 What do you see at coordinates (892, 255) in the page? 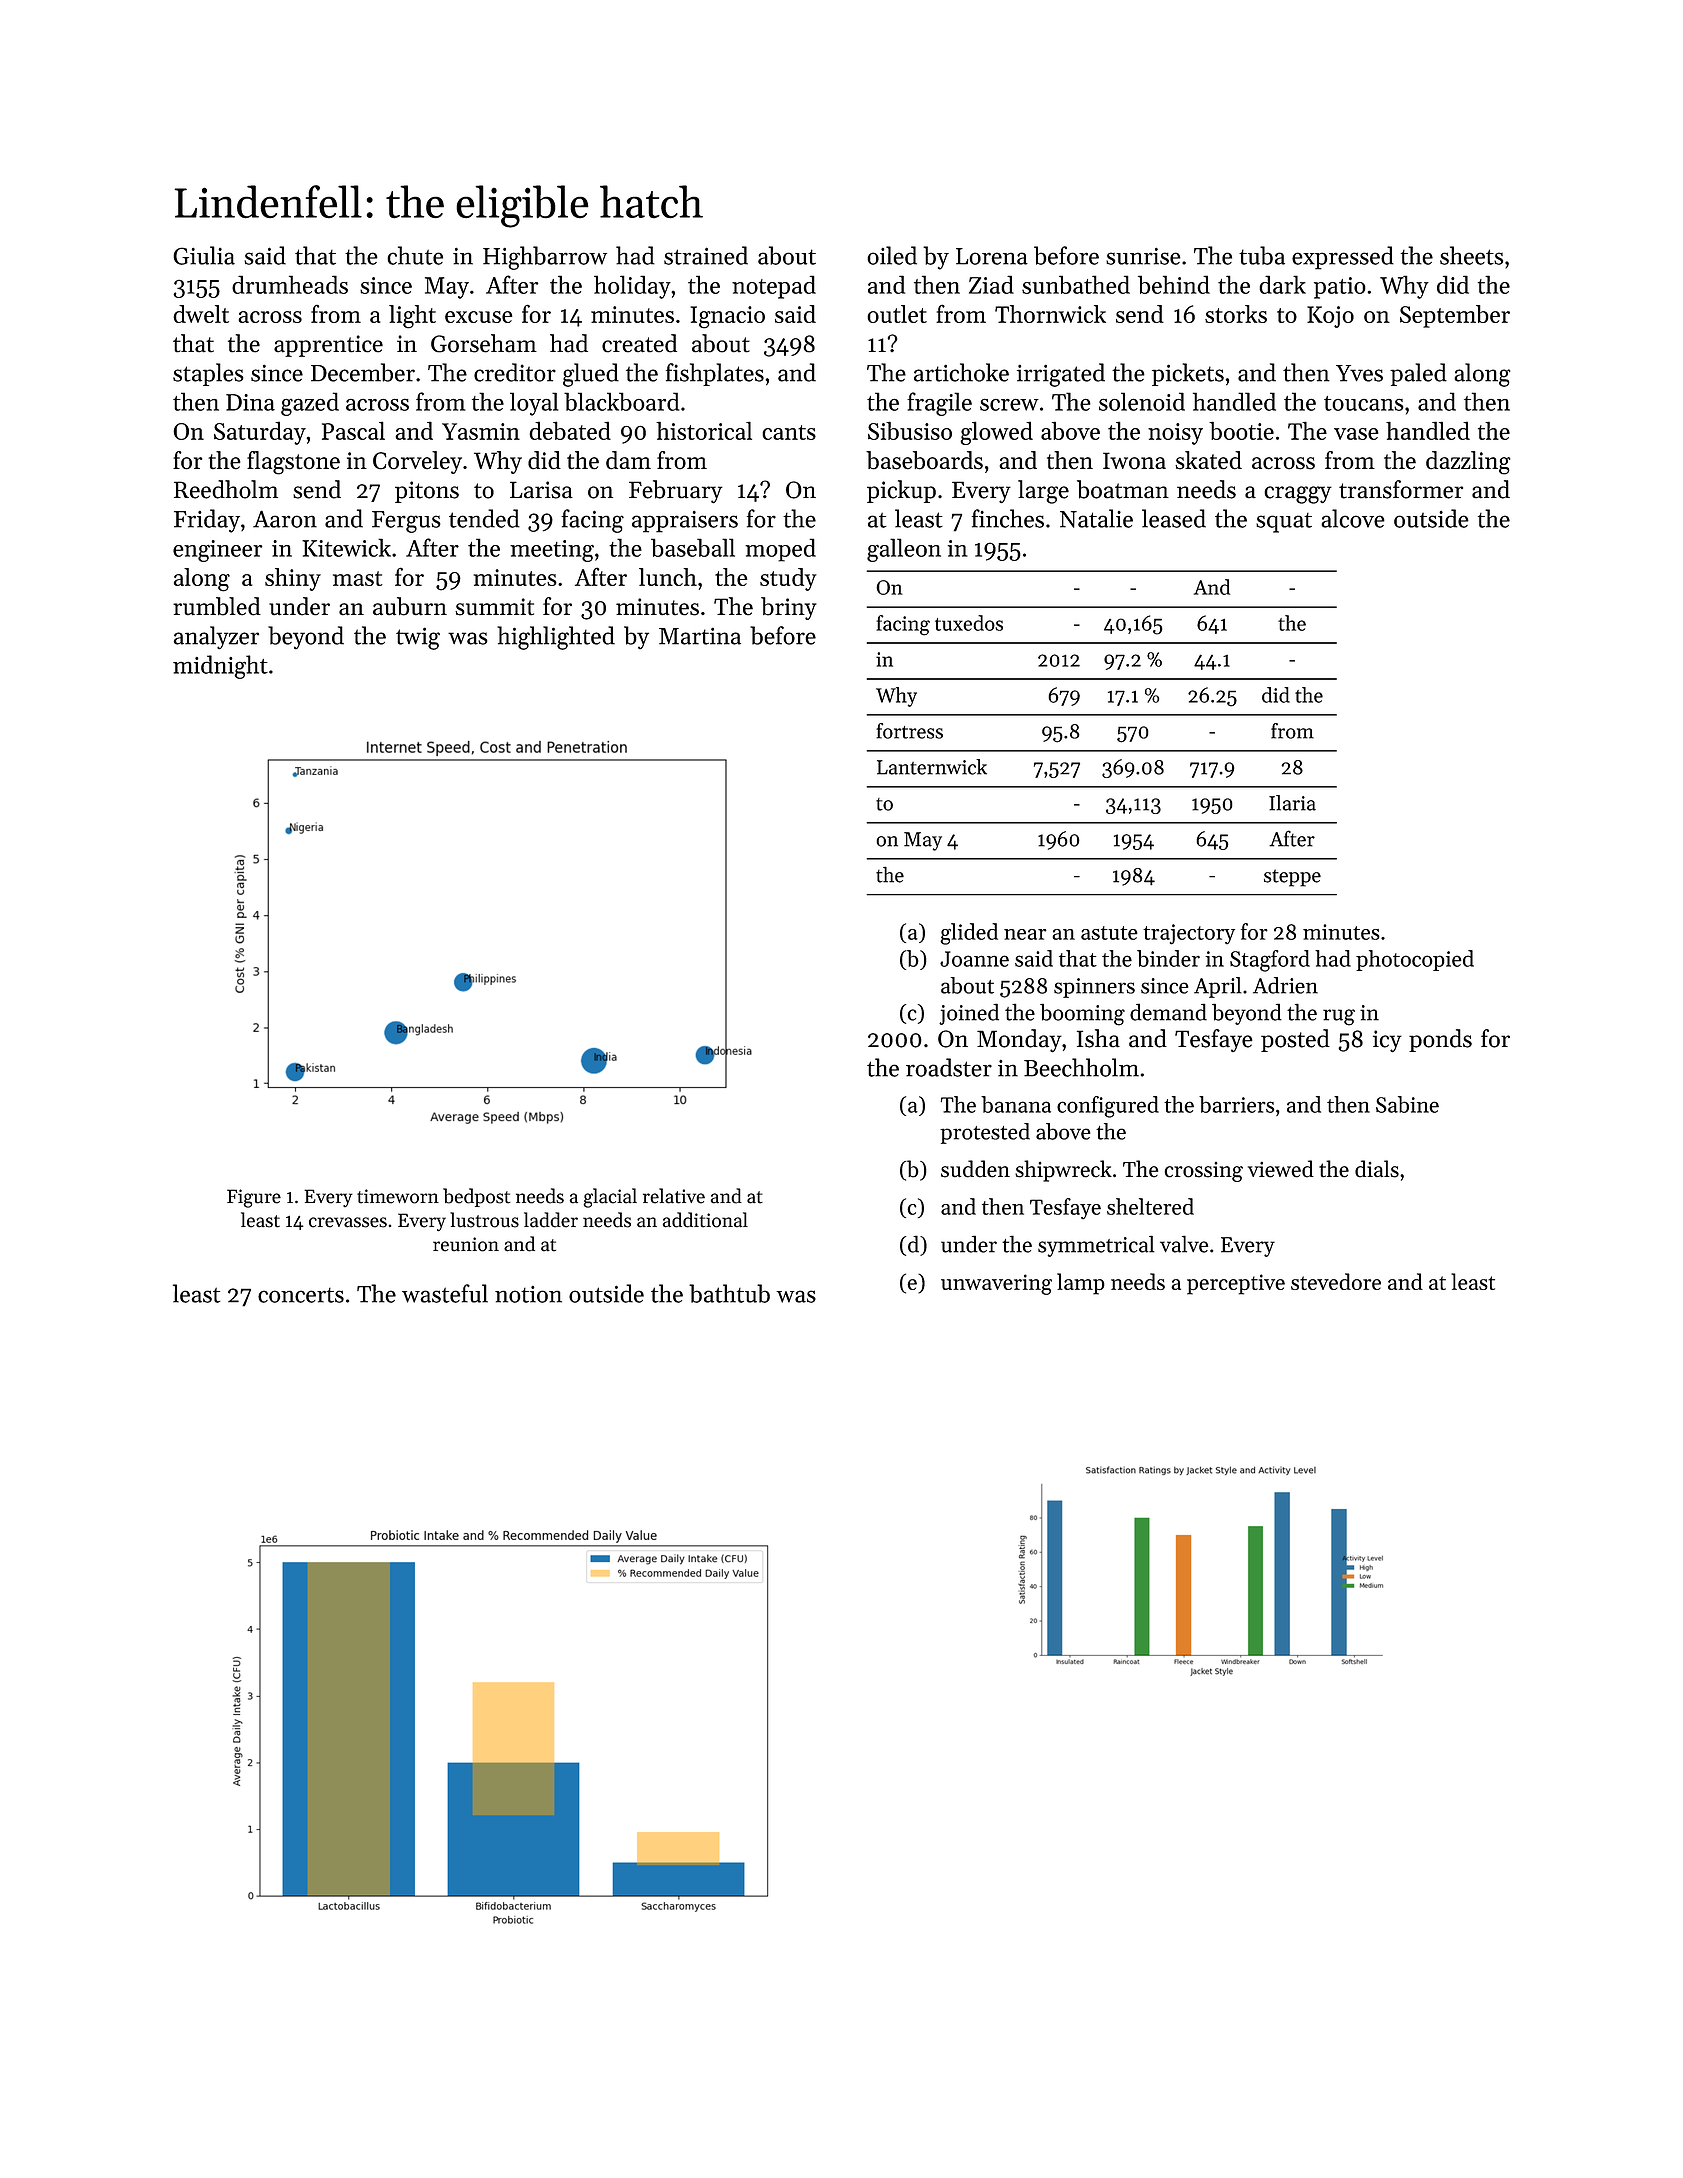
I see `oiled` at bounding box center [892, 255].
